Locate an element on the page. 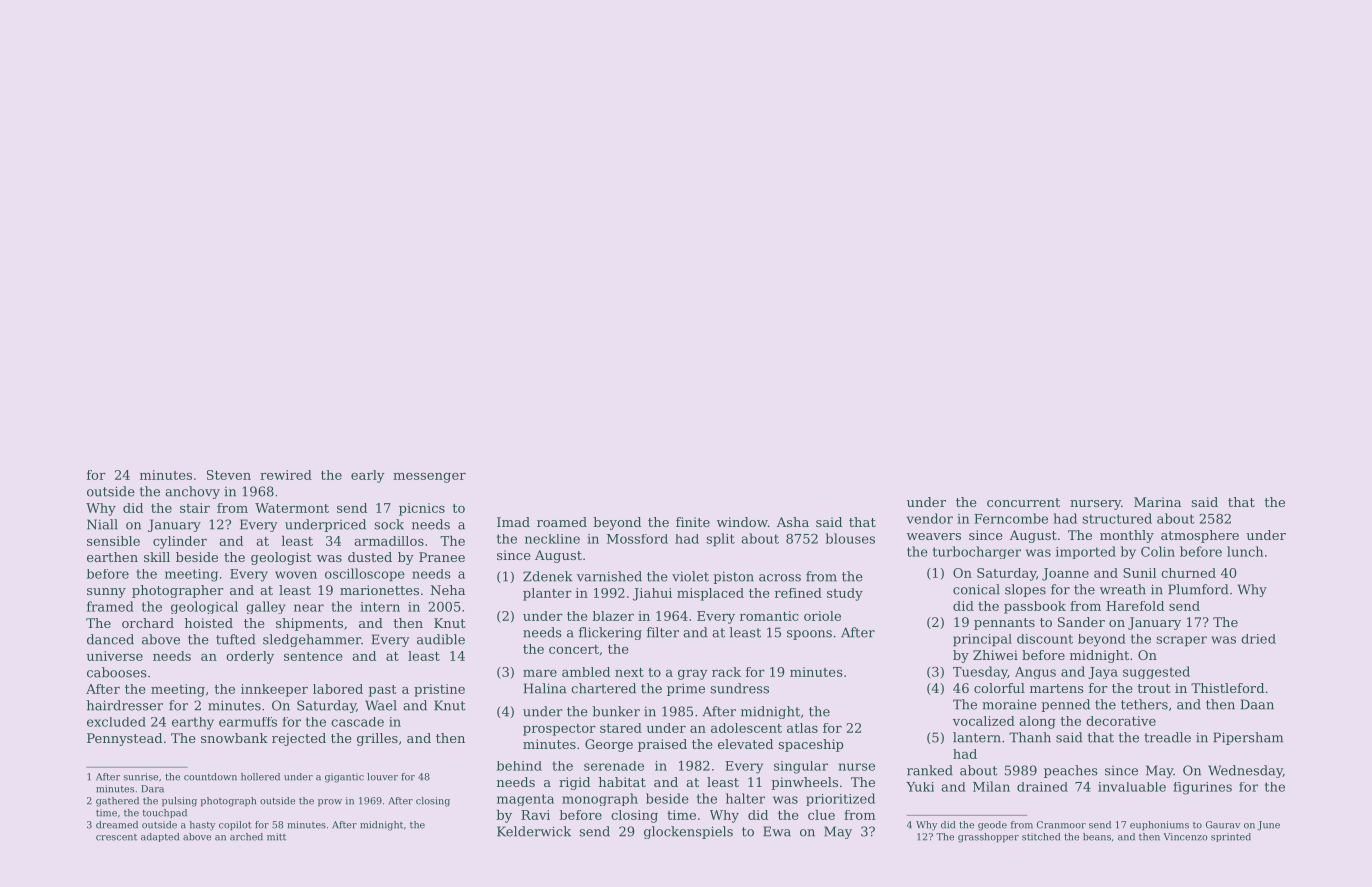  crescent is located at coordinates (116, 837).
